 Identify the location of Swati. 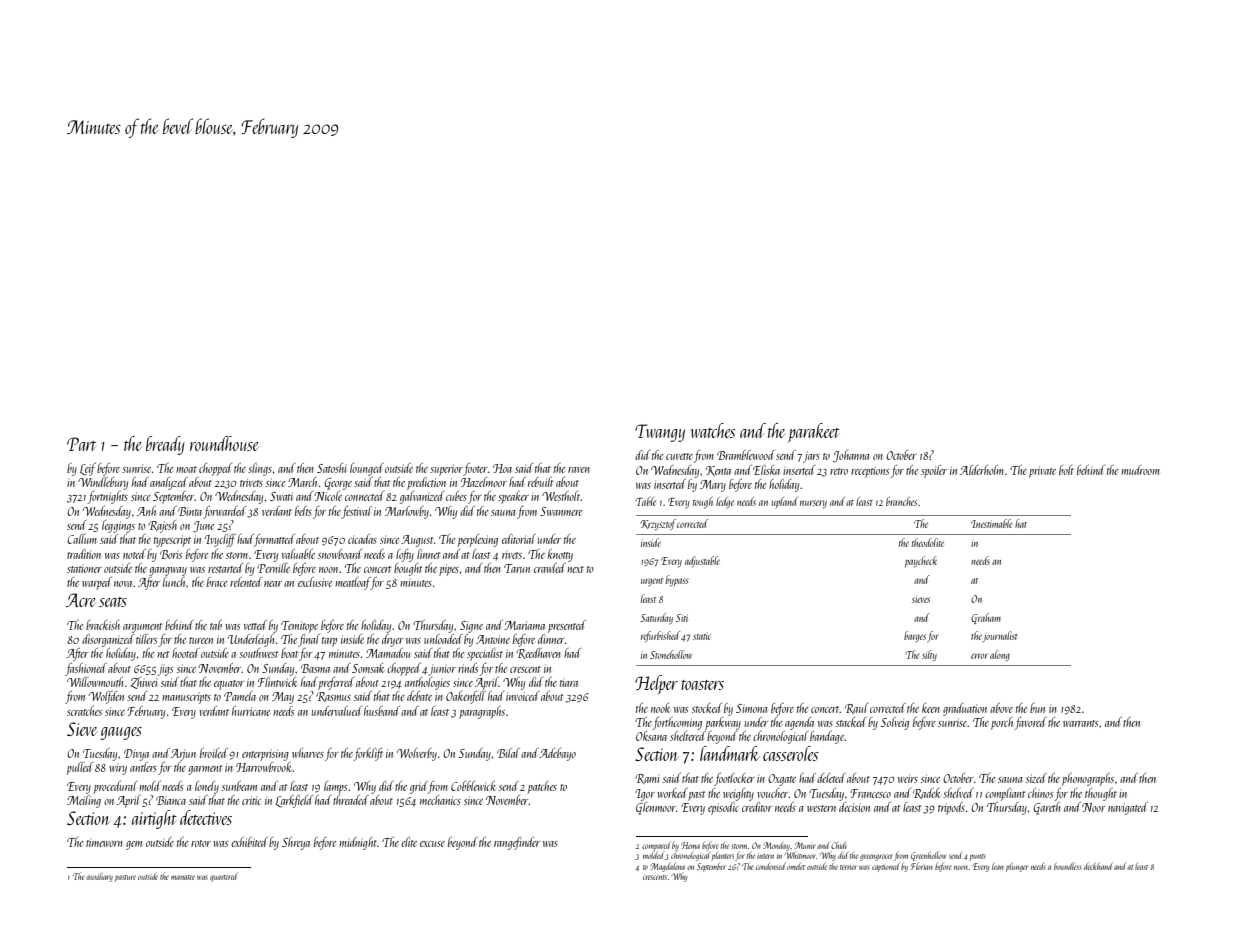
(281, 496).
